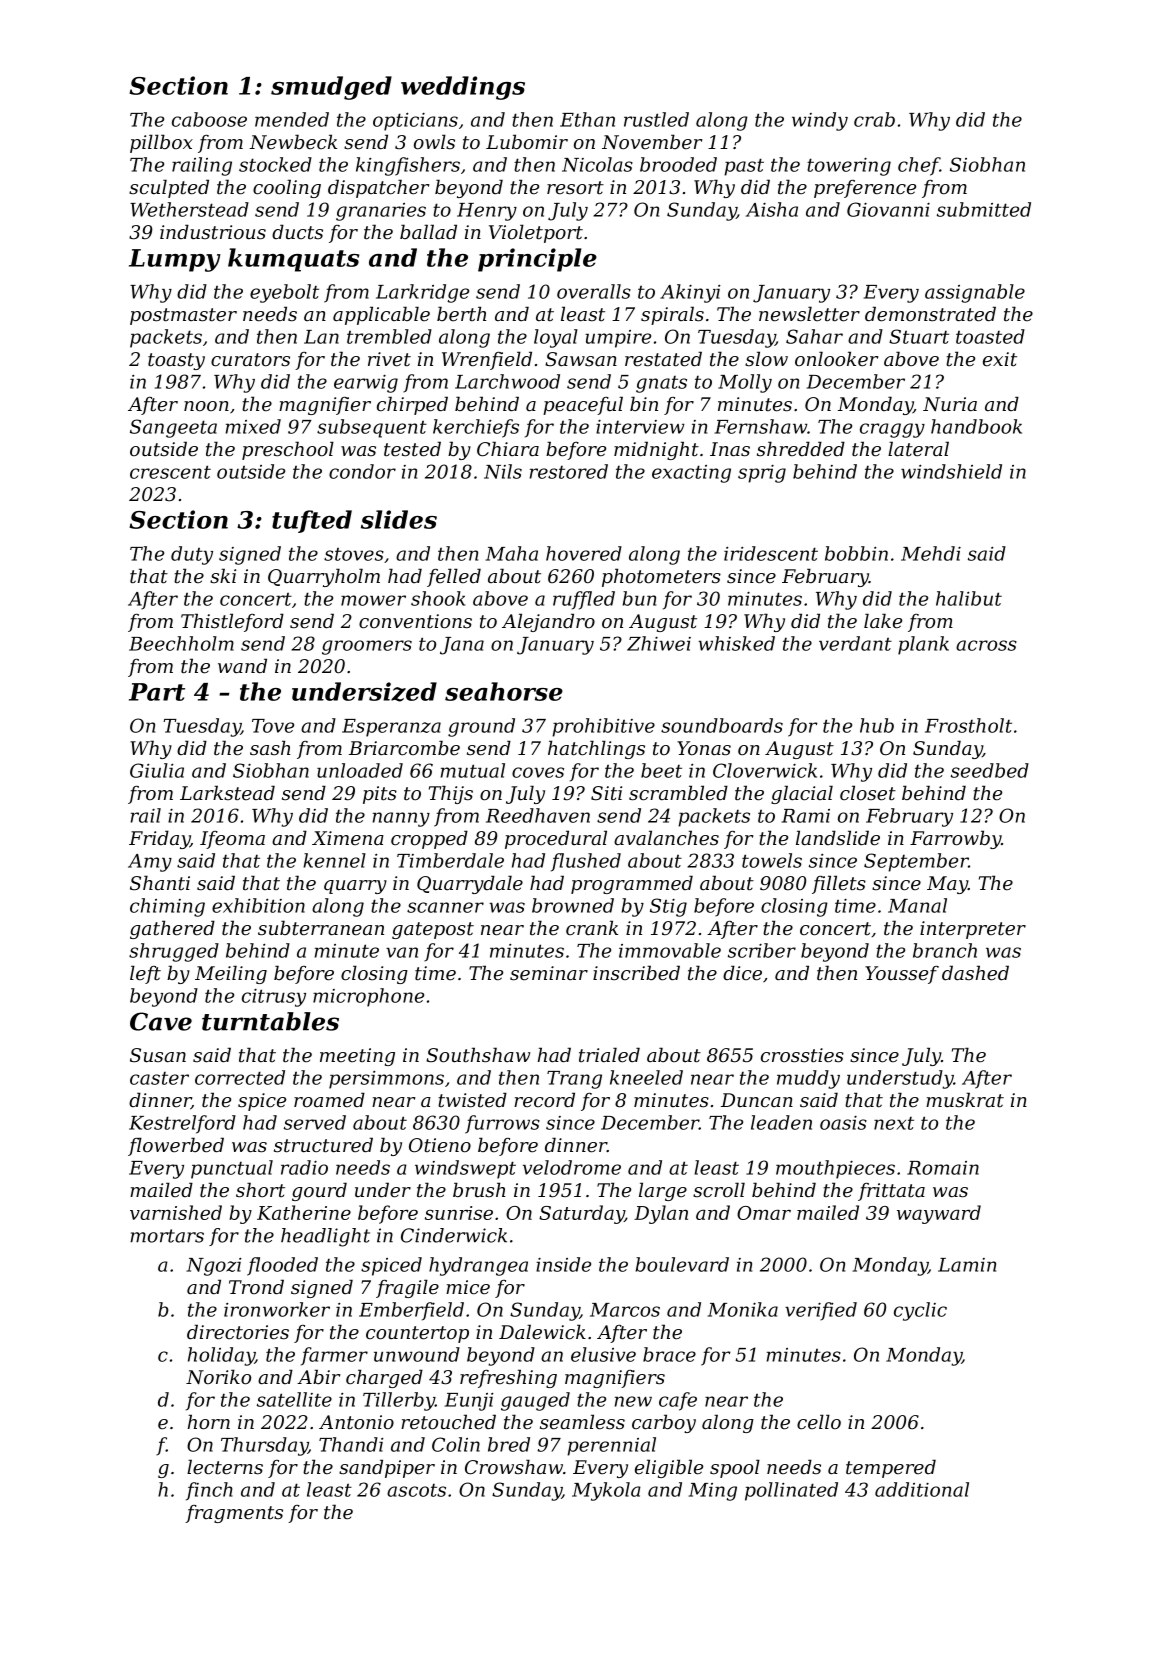 The image size is (1165, 1654). Describe the element at coordinates (975, 973) in the screenshot. I see `dashed` at that location.
